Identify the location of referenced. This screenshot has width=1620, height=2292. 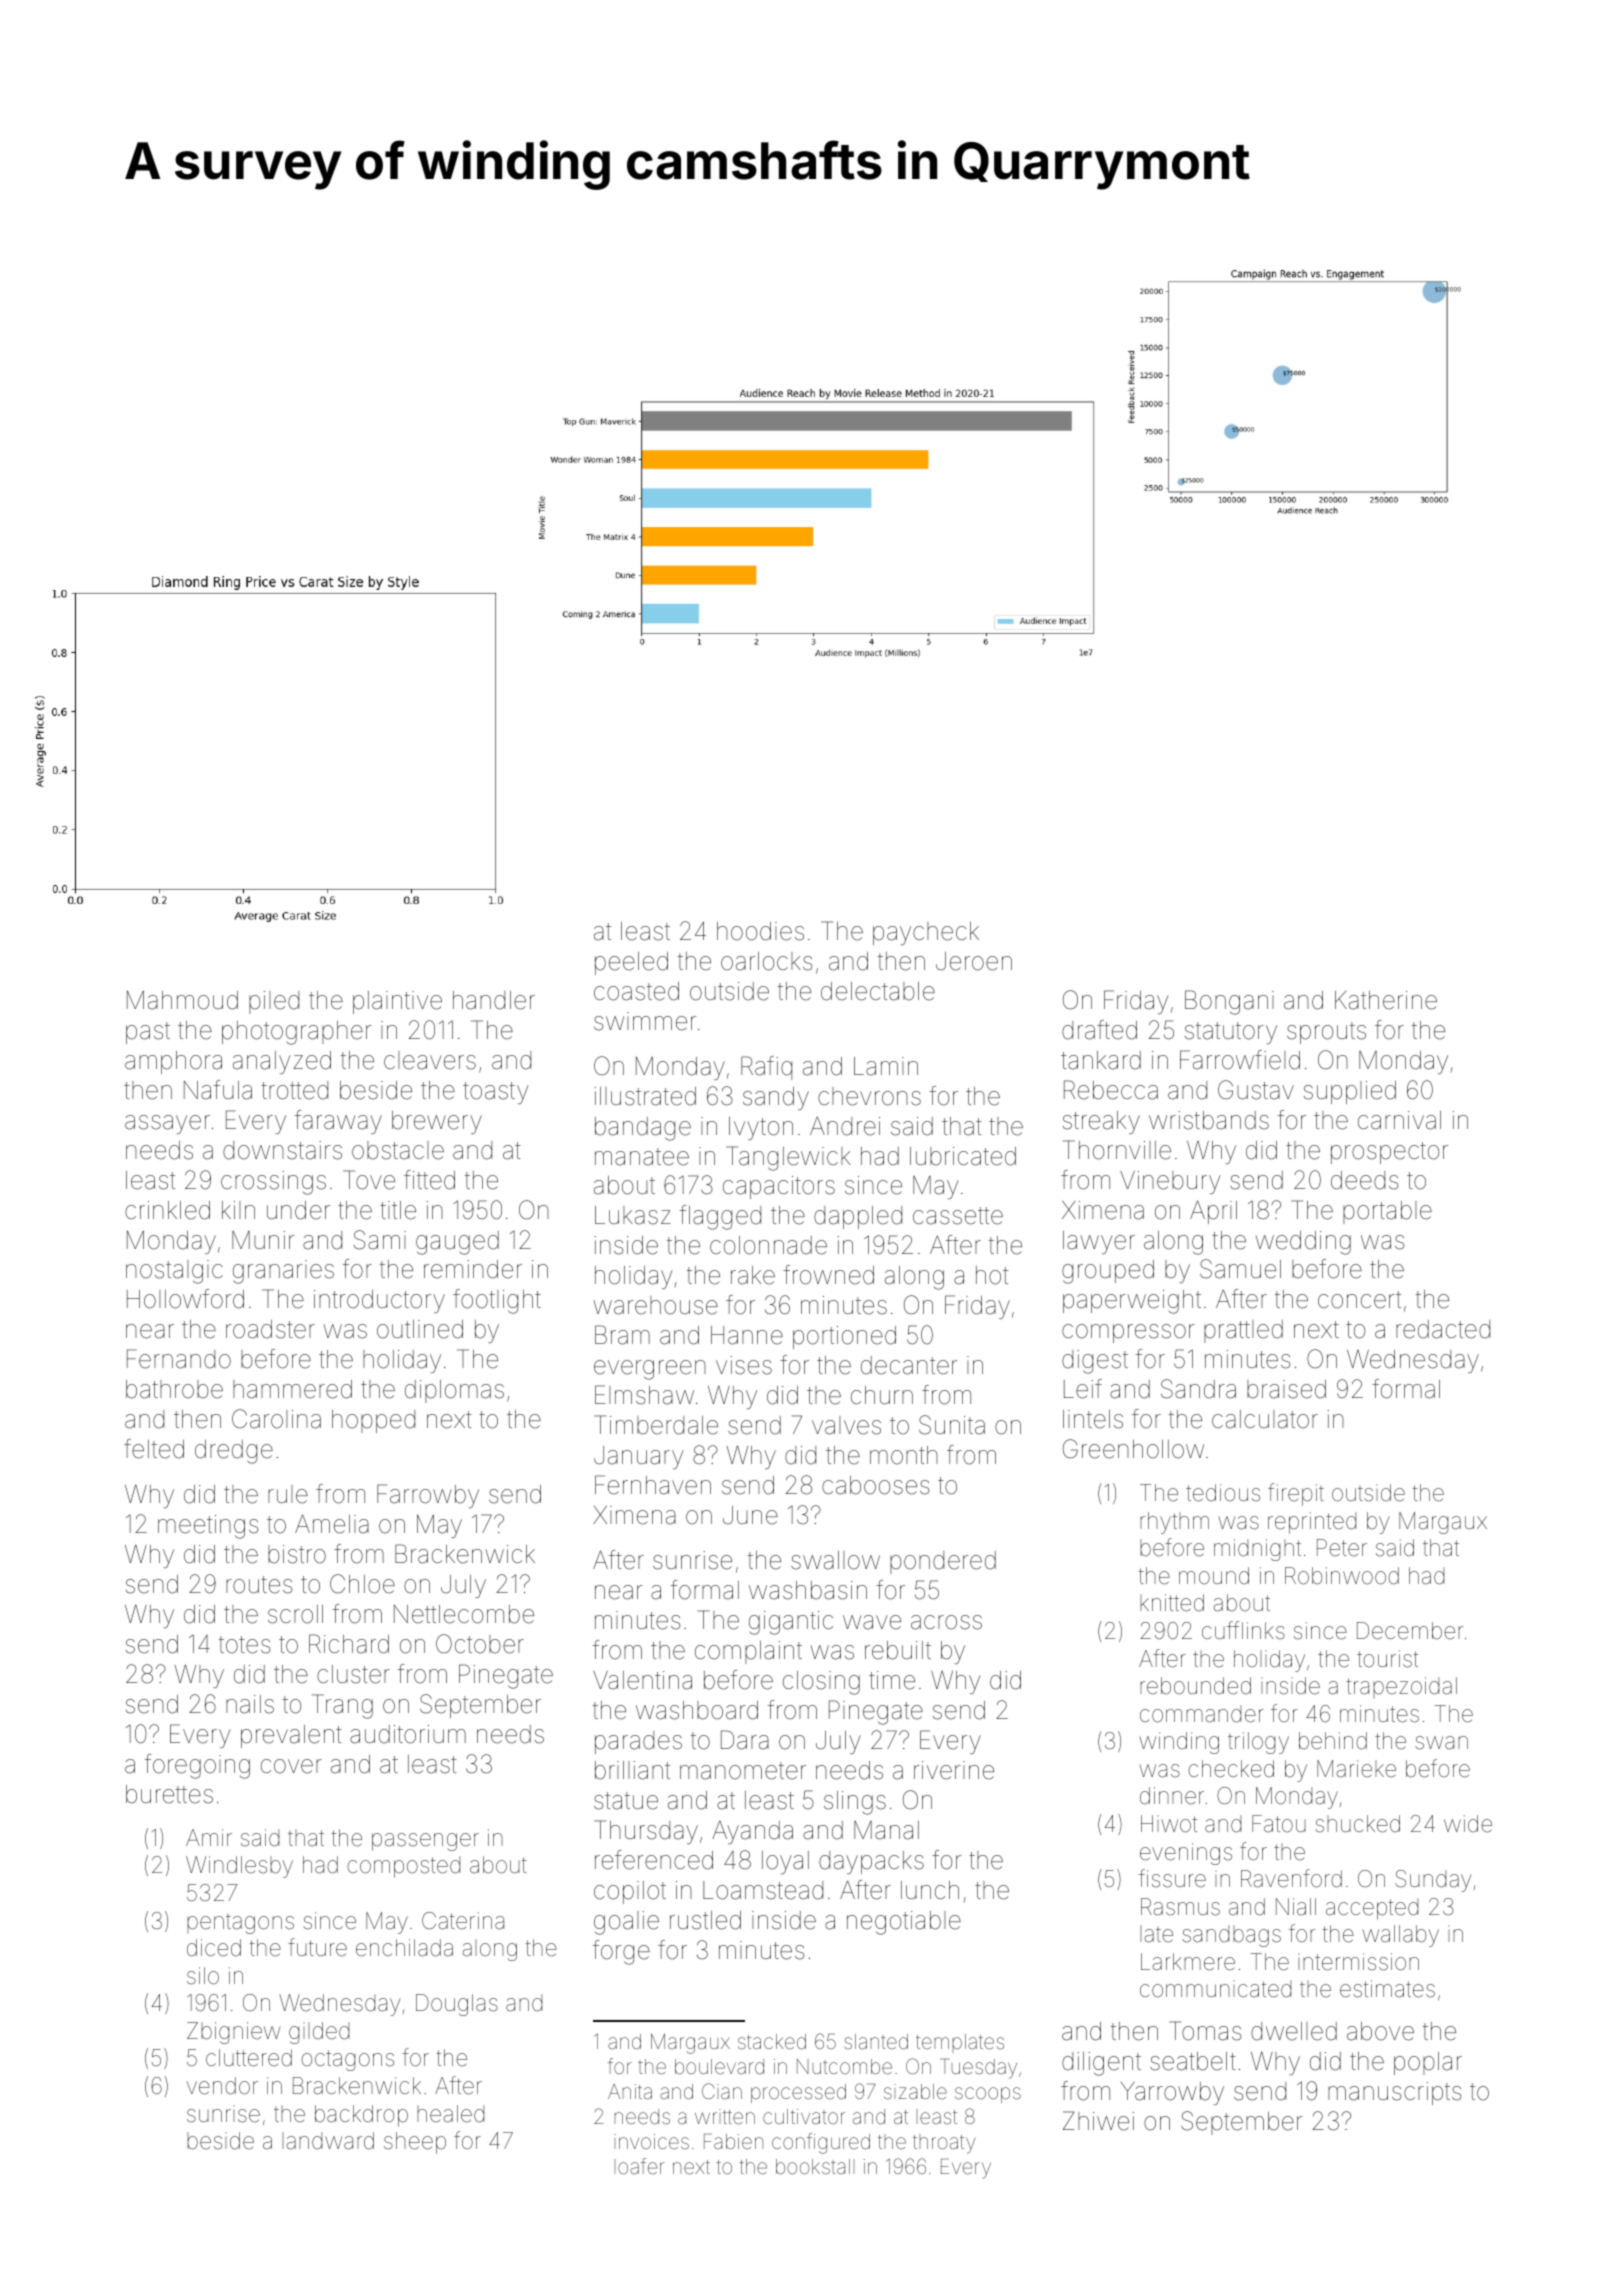
(654, 1860).
